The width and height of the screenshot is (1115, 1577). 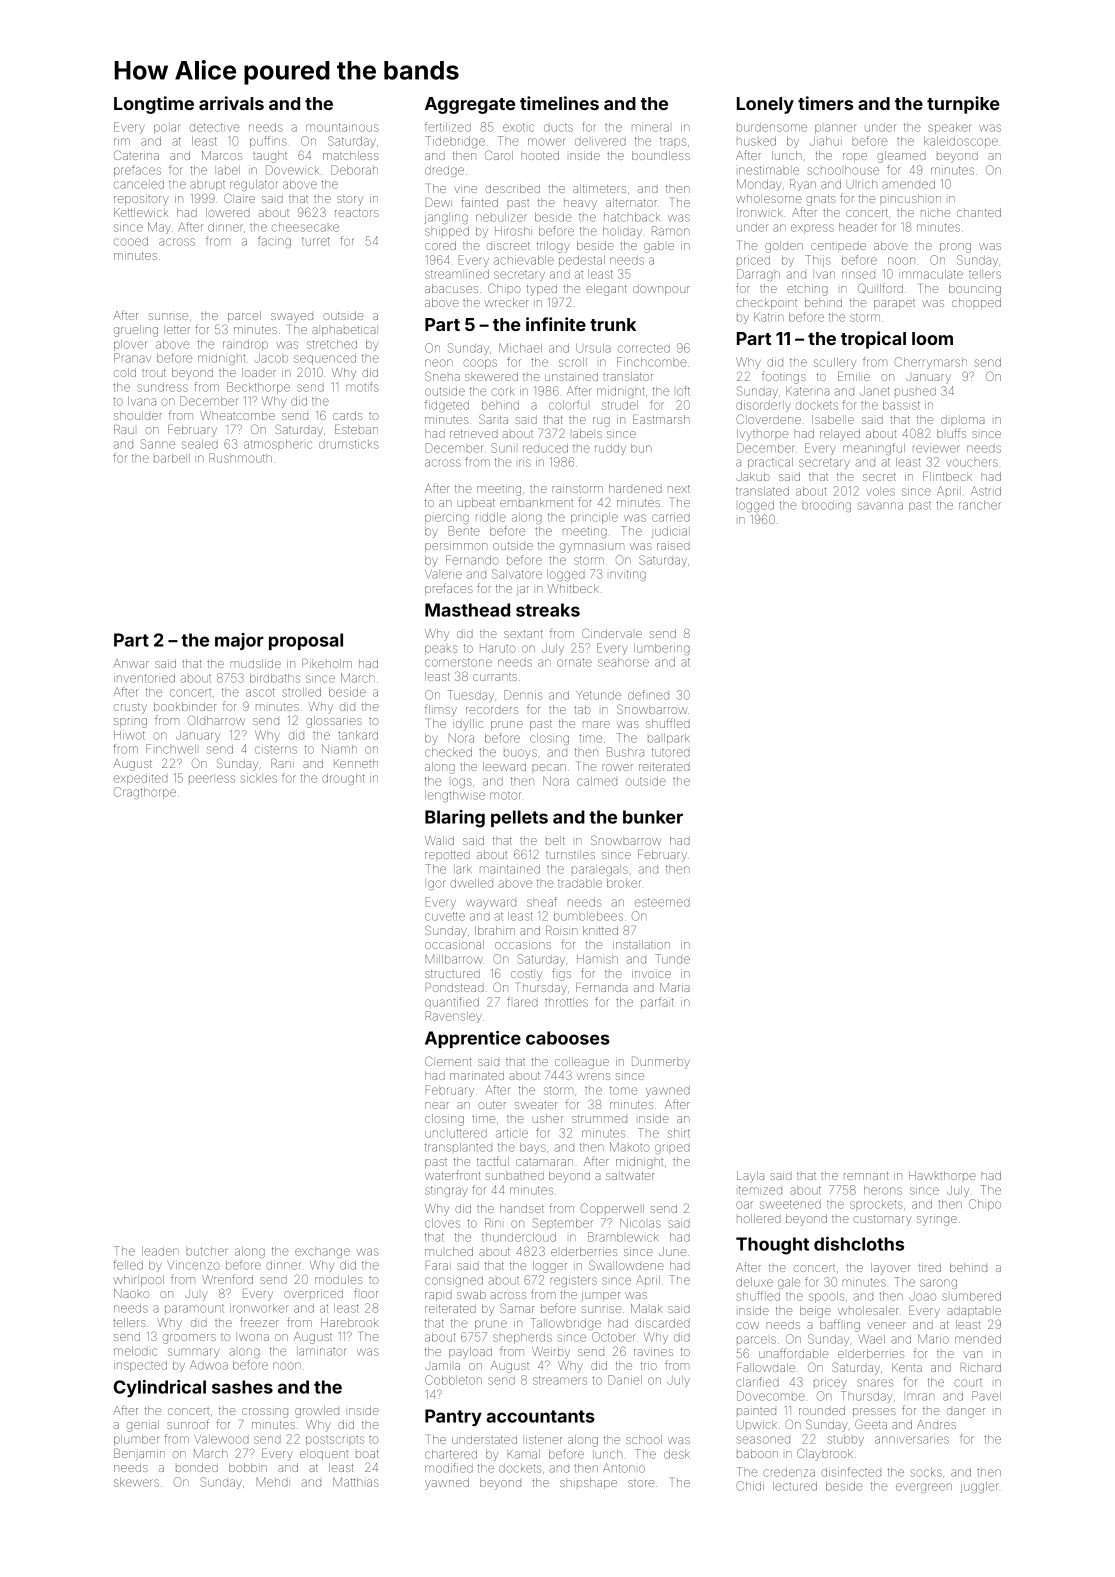 What do you see at coordinates (470, 105) in the screenshot?
I see `Aggregate` at bounding box center [470, 105].
